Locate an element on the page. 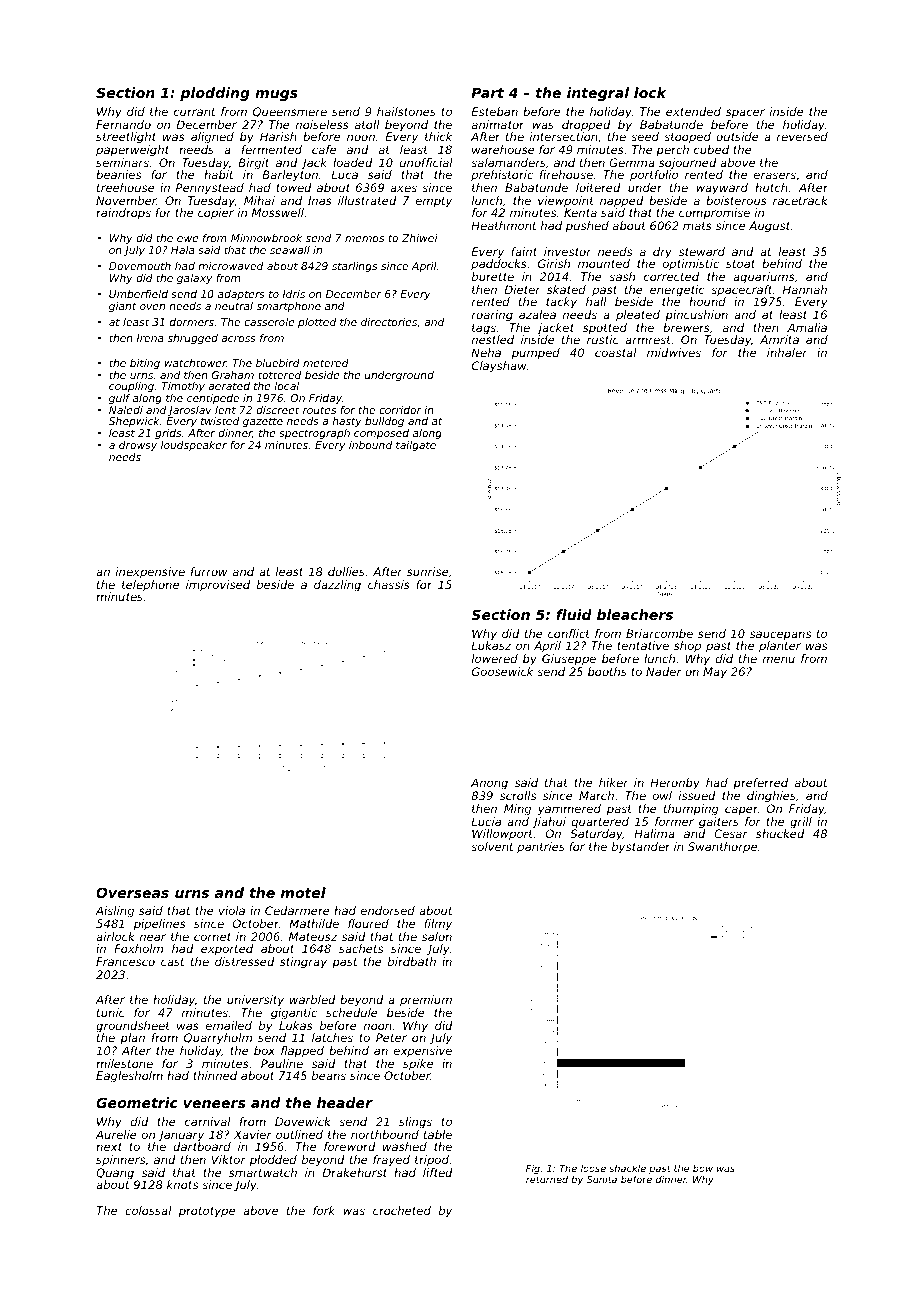 Image resolution: width=924 pixels, height=1308 pixels. saucepans is located at coordinates (780, 635).
